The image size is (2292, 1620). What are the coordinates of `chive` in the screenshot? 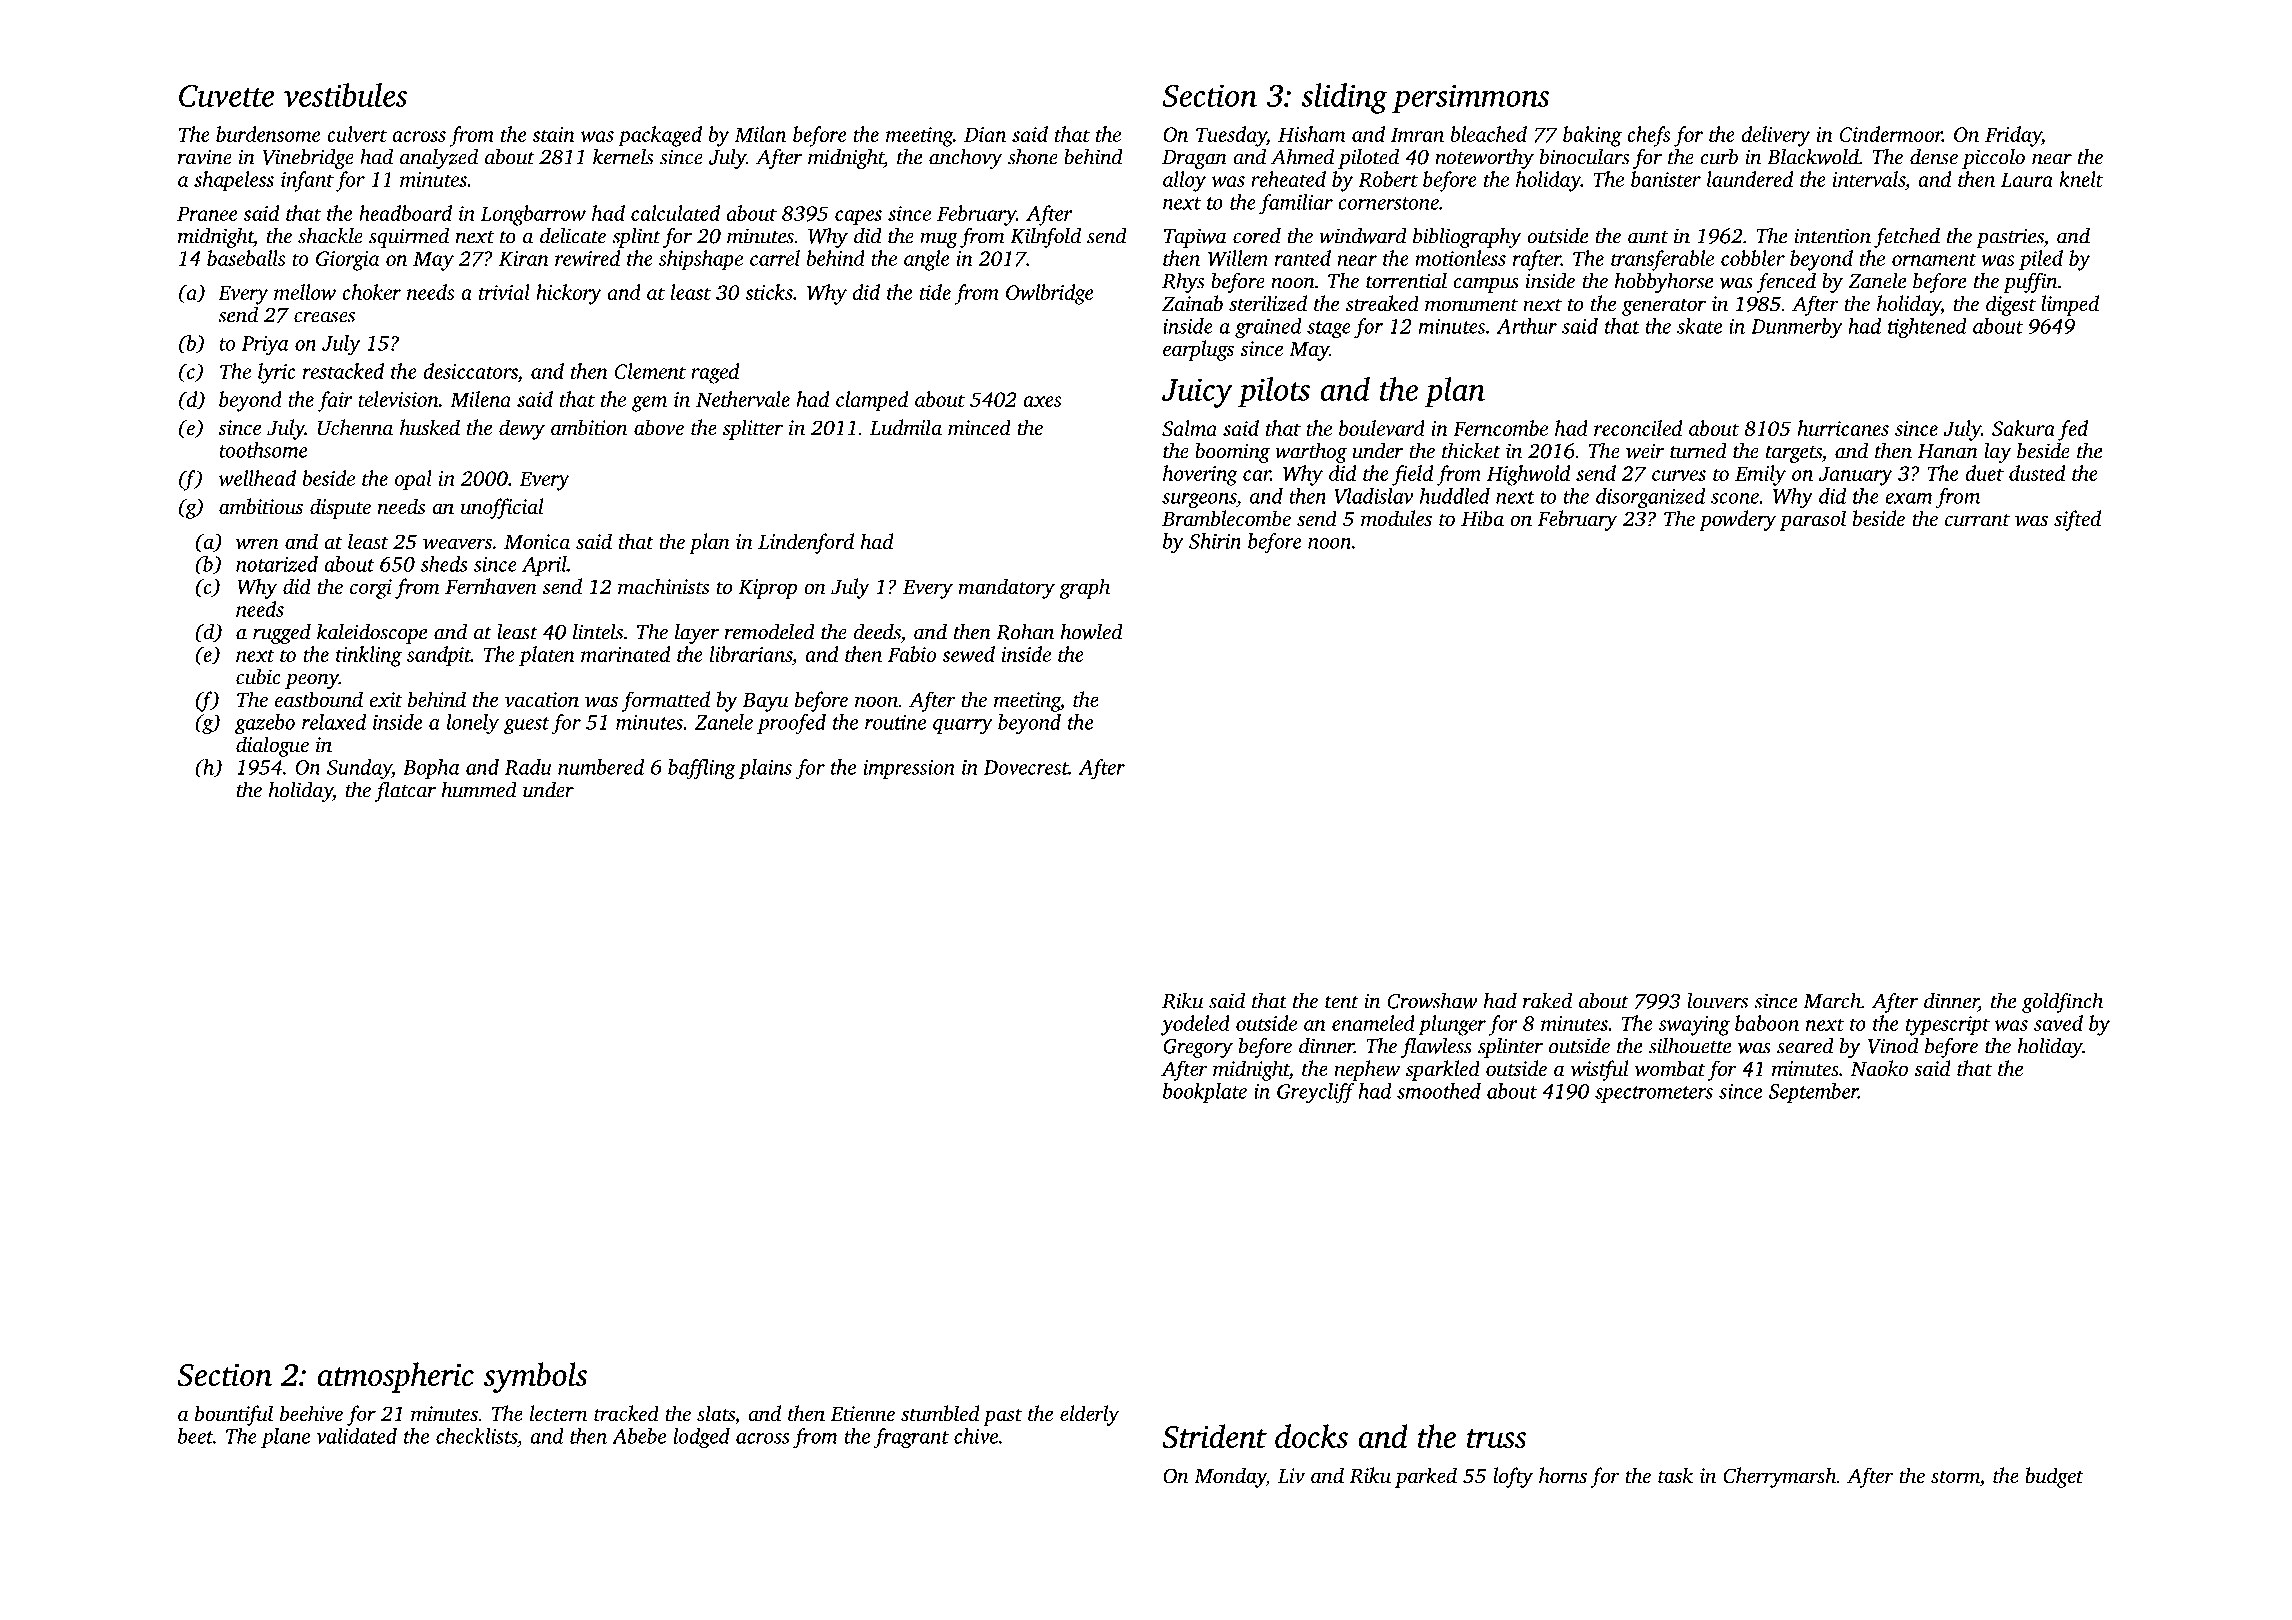 It's located at (976, 1436).
